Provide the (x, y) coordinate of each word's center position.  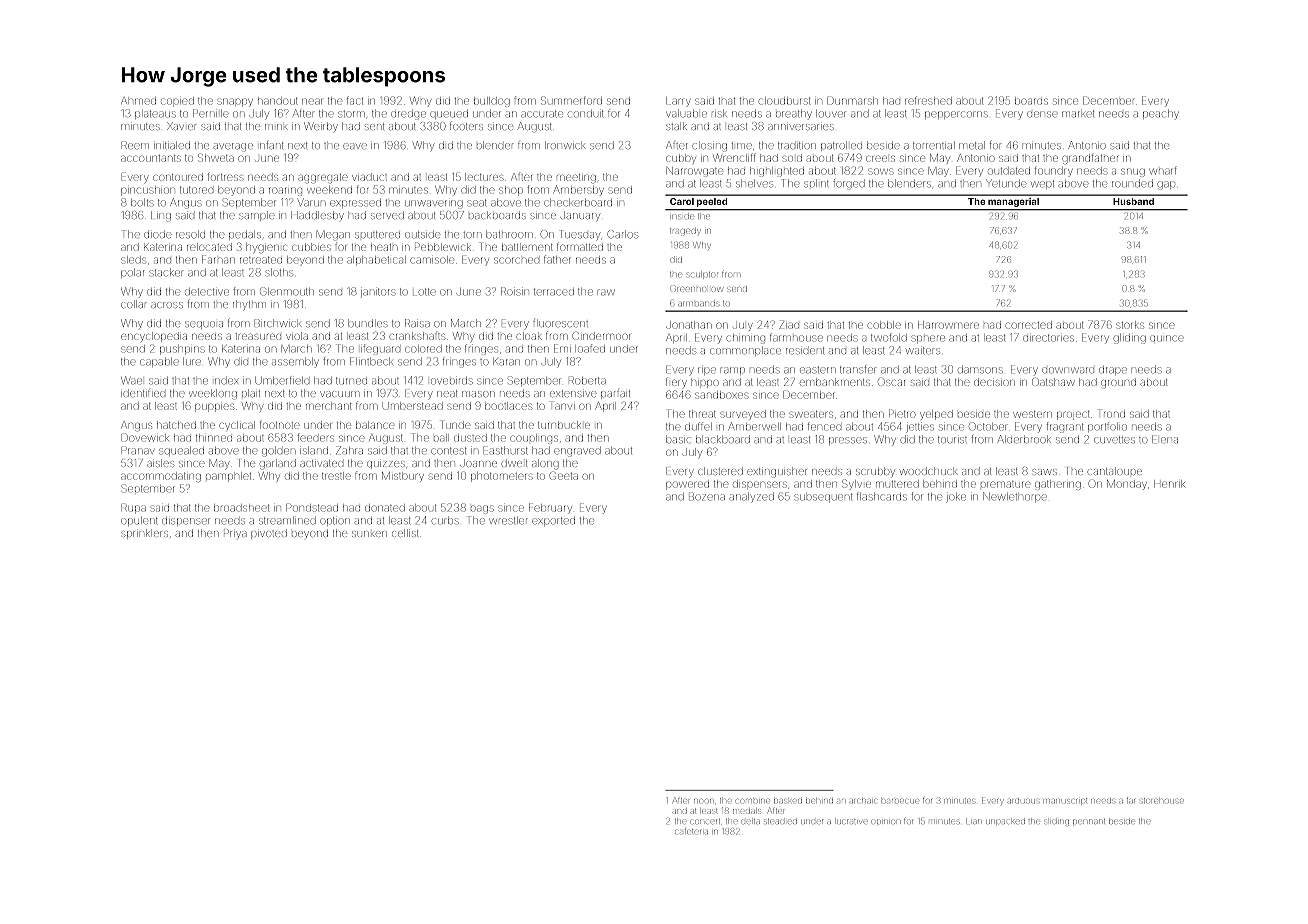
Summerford (571, 100)
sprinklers (144, 534)
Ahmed (138, 101)
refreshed (928, 100)
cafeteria (691, 831)
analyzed (751, 498)
